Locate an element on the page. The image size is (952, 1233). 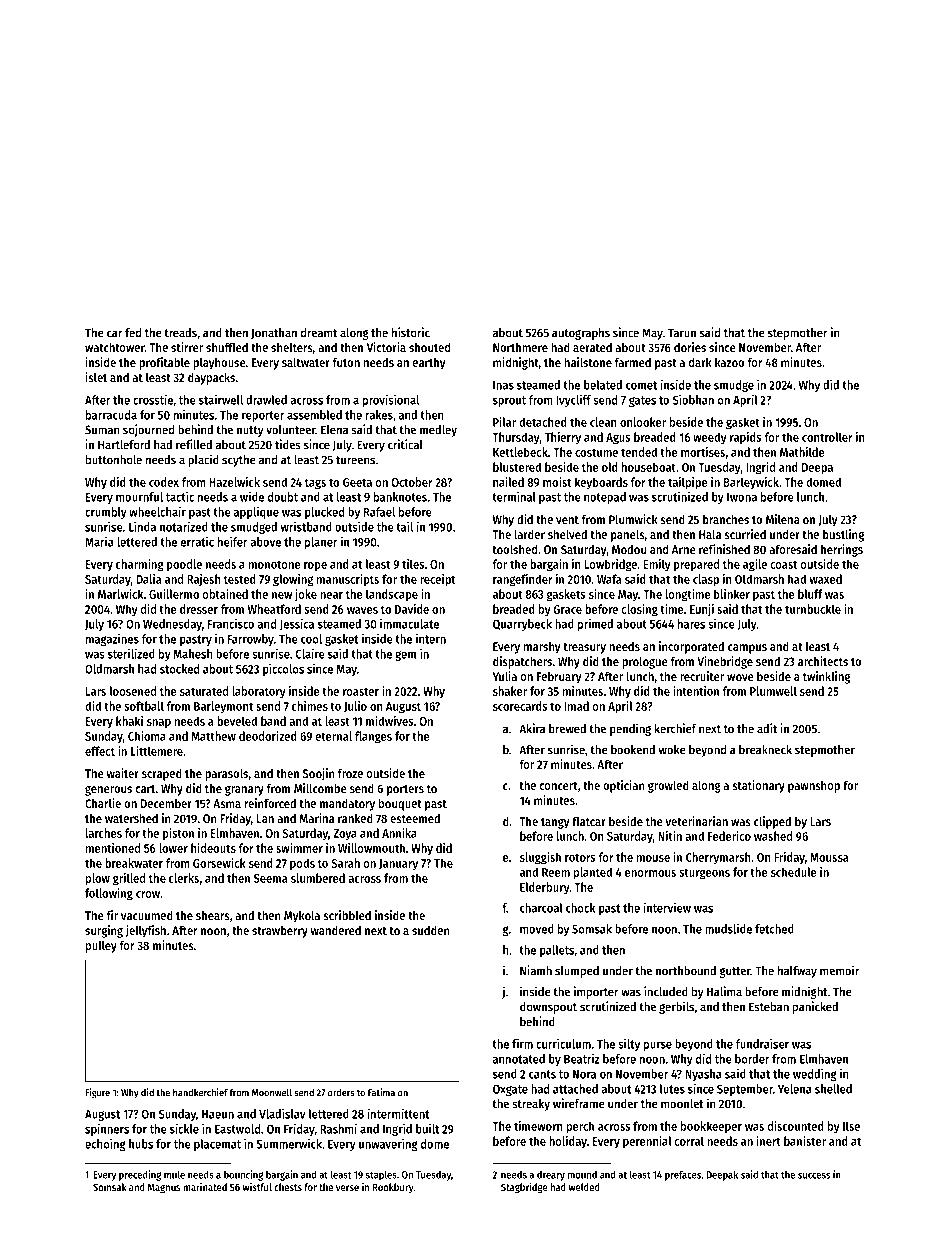
gem is located at coordinates (405, 656).
